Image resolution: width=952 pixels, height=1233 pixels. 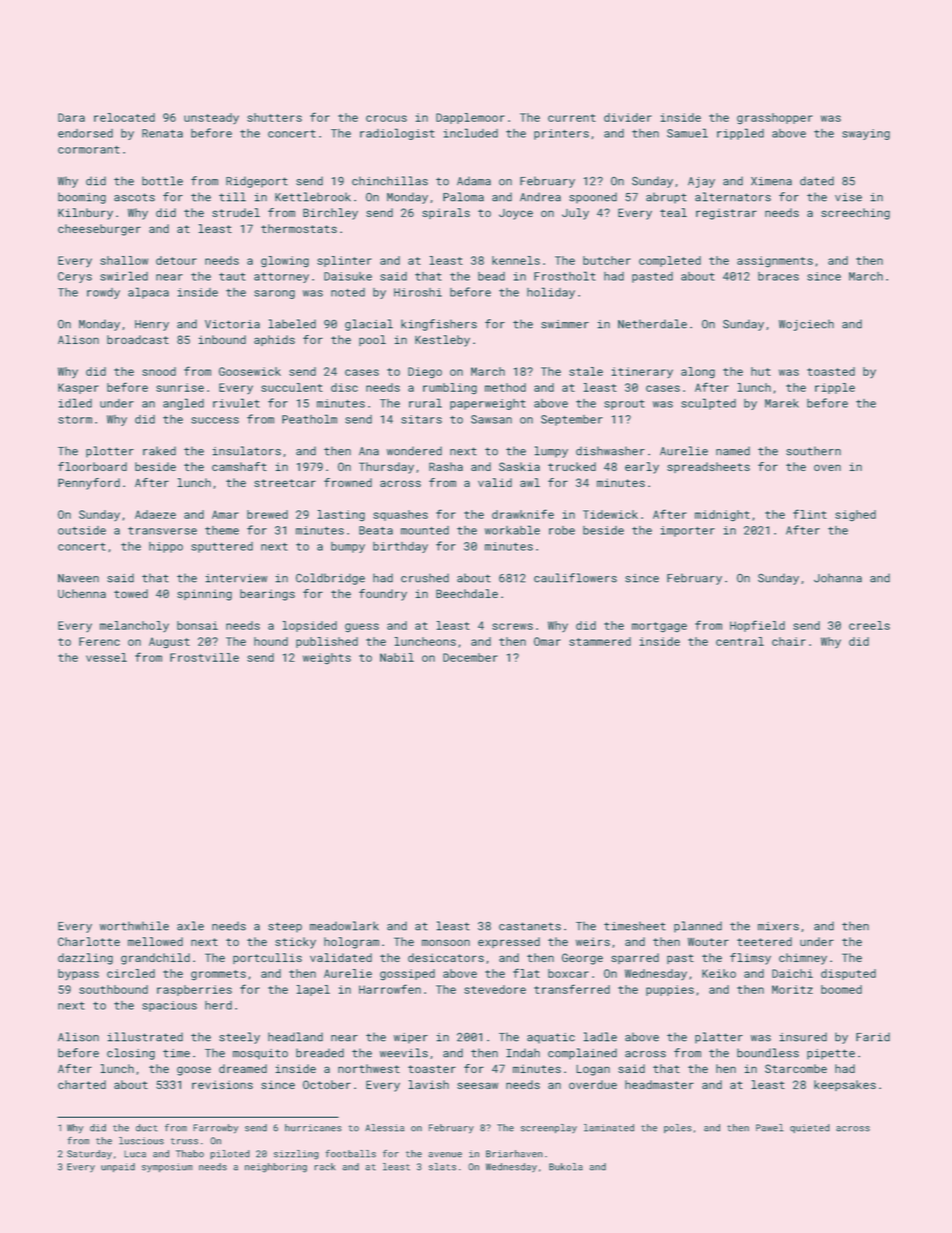 What do you see at coordinates (470, 657) in the screenshot?
I see `December` at bounding box center [470, 657].
